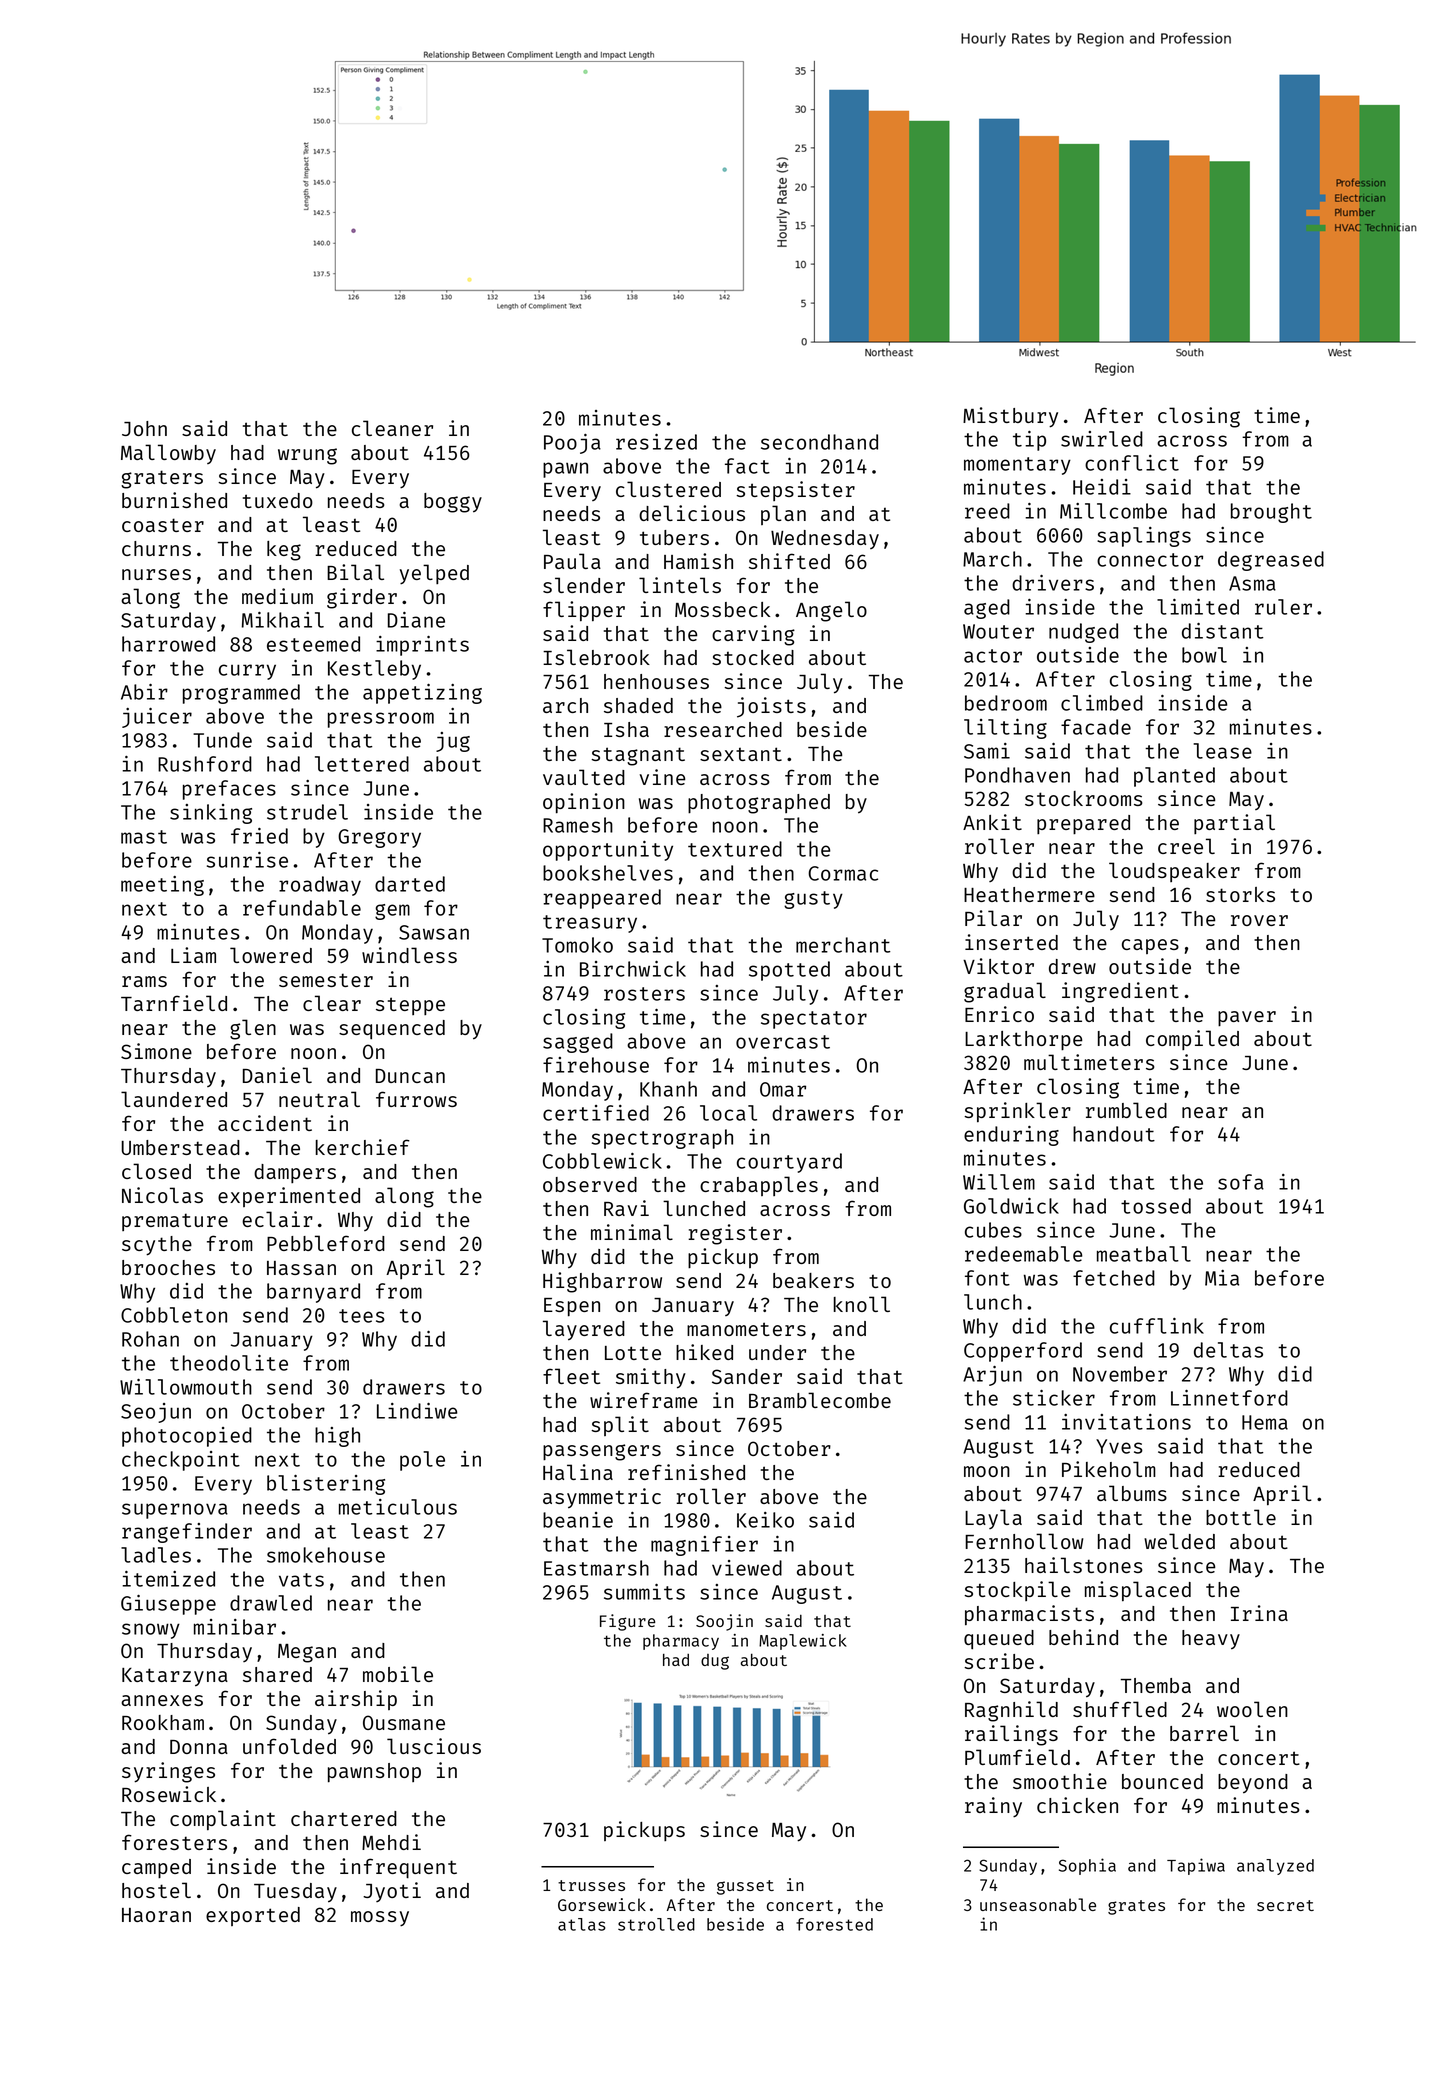  What do you see at coordinates (819, 442) in the image?
I see `secondhand` at bounding box center [819, 442].
